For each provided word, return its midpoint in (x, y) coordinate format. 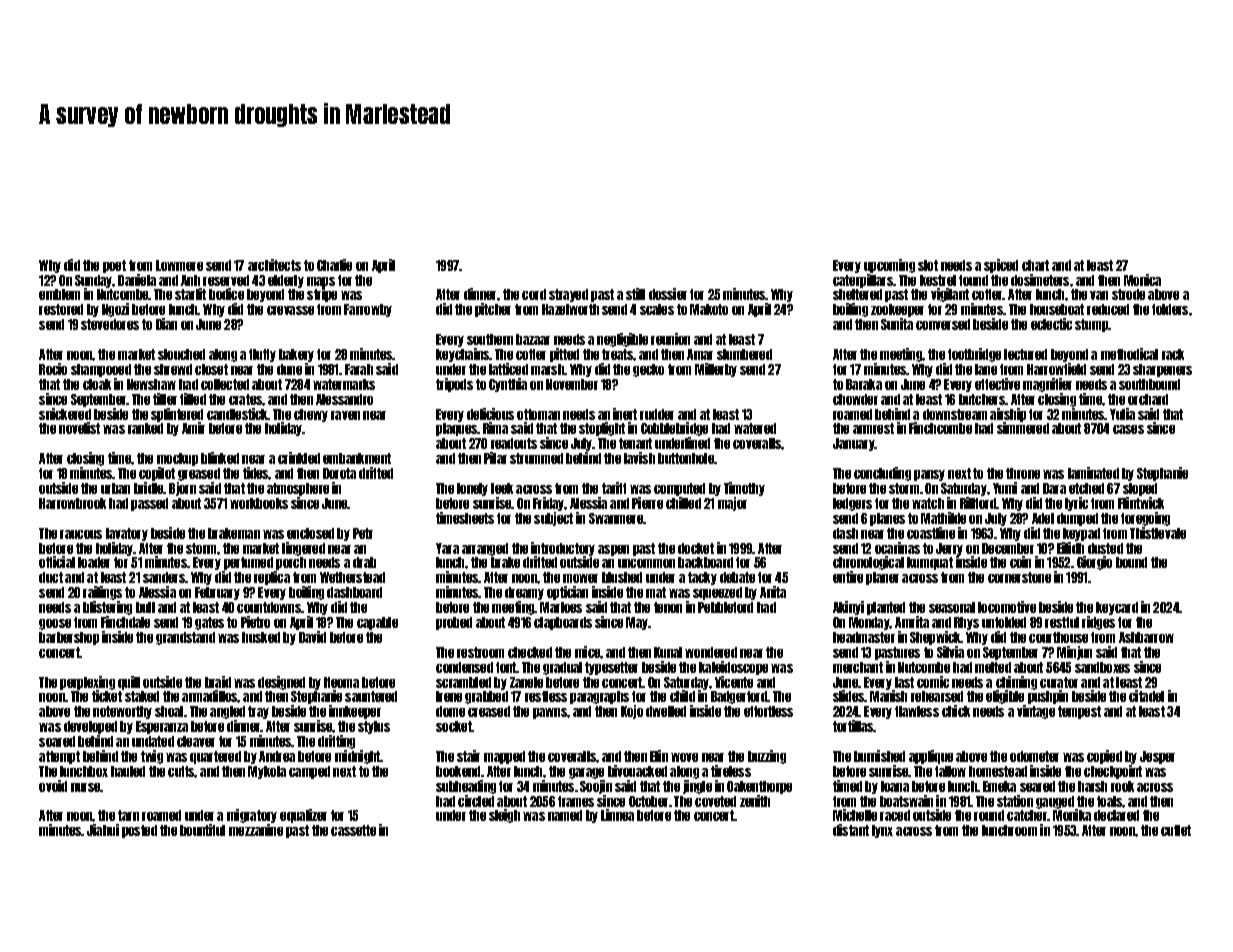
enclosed (310, 533)
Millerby (716, 370)
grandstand (185, 638)
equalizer (303, 816)
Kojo (632, 712)
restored (61, 309)
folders (1170, 309)
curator (1059, 682)
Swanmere (616, 518)
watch (928, 503)
